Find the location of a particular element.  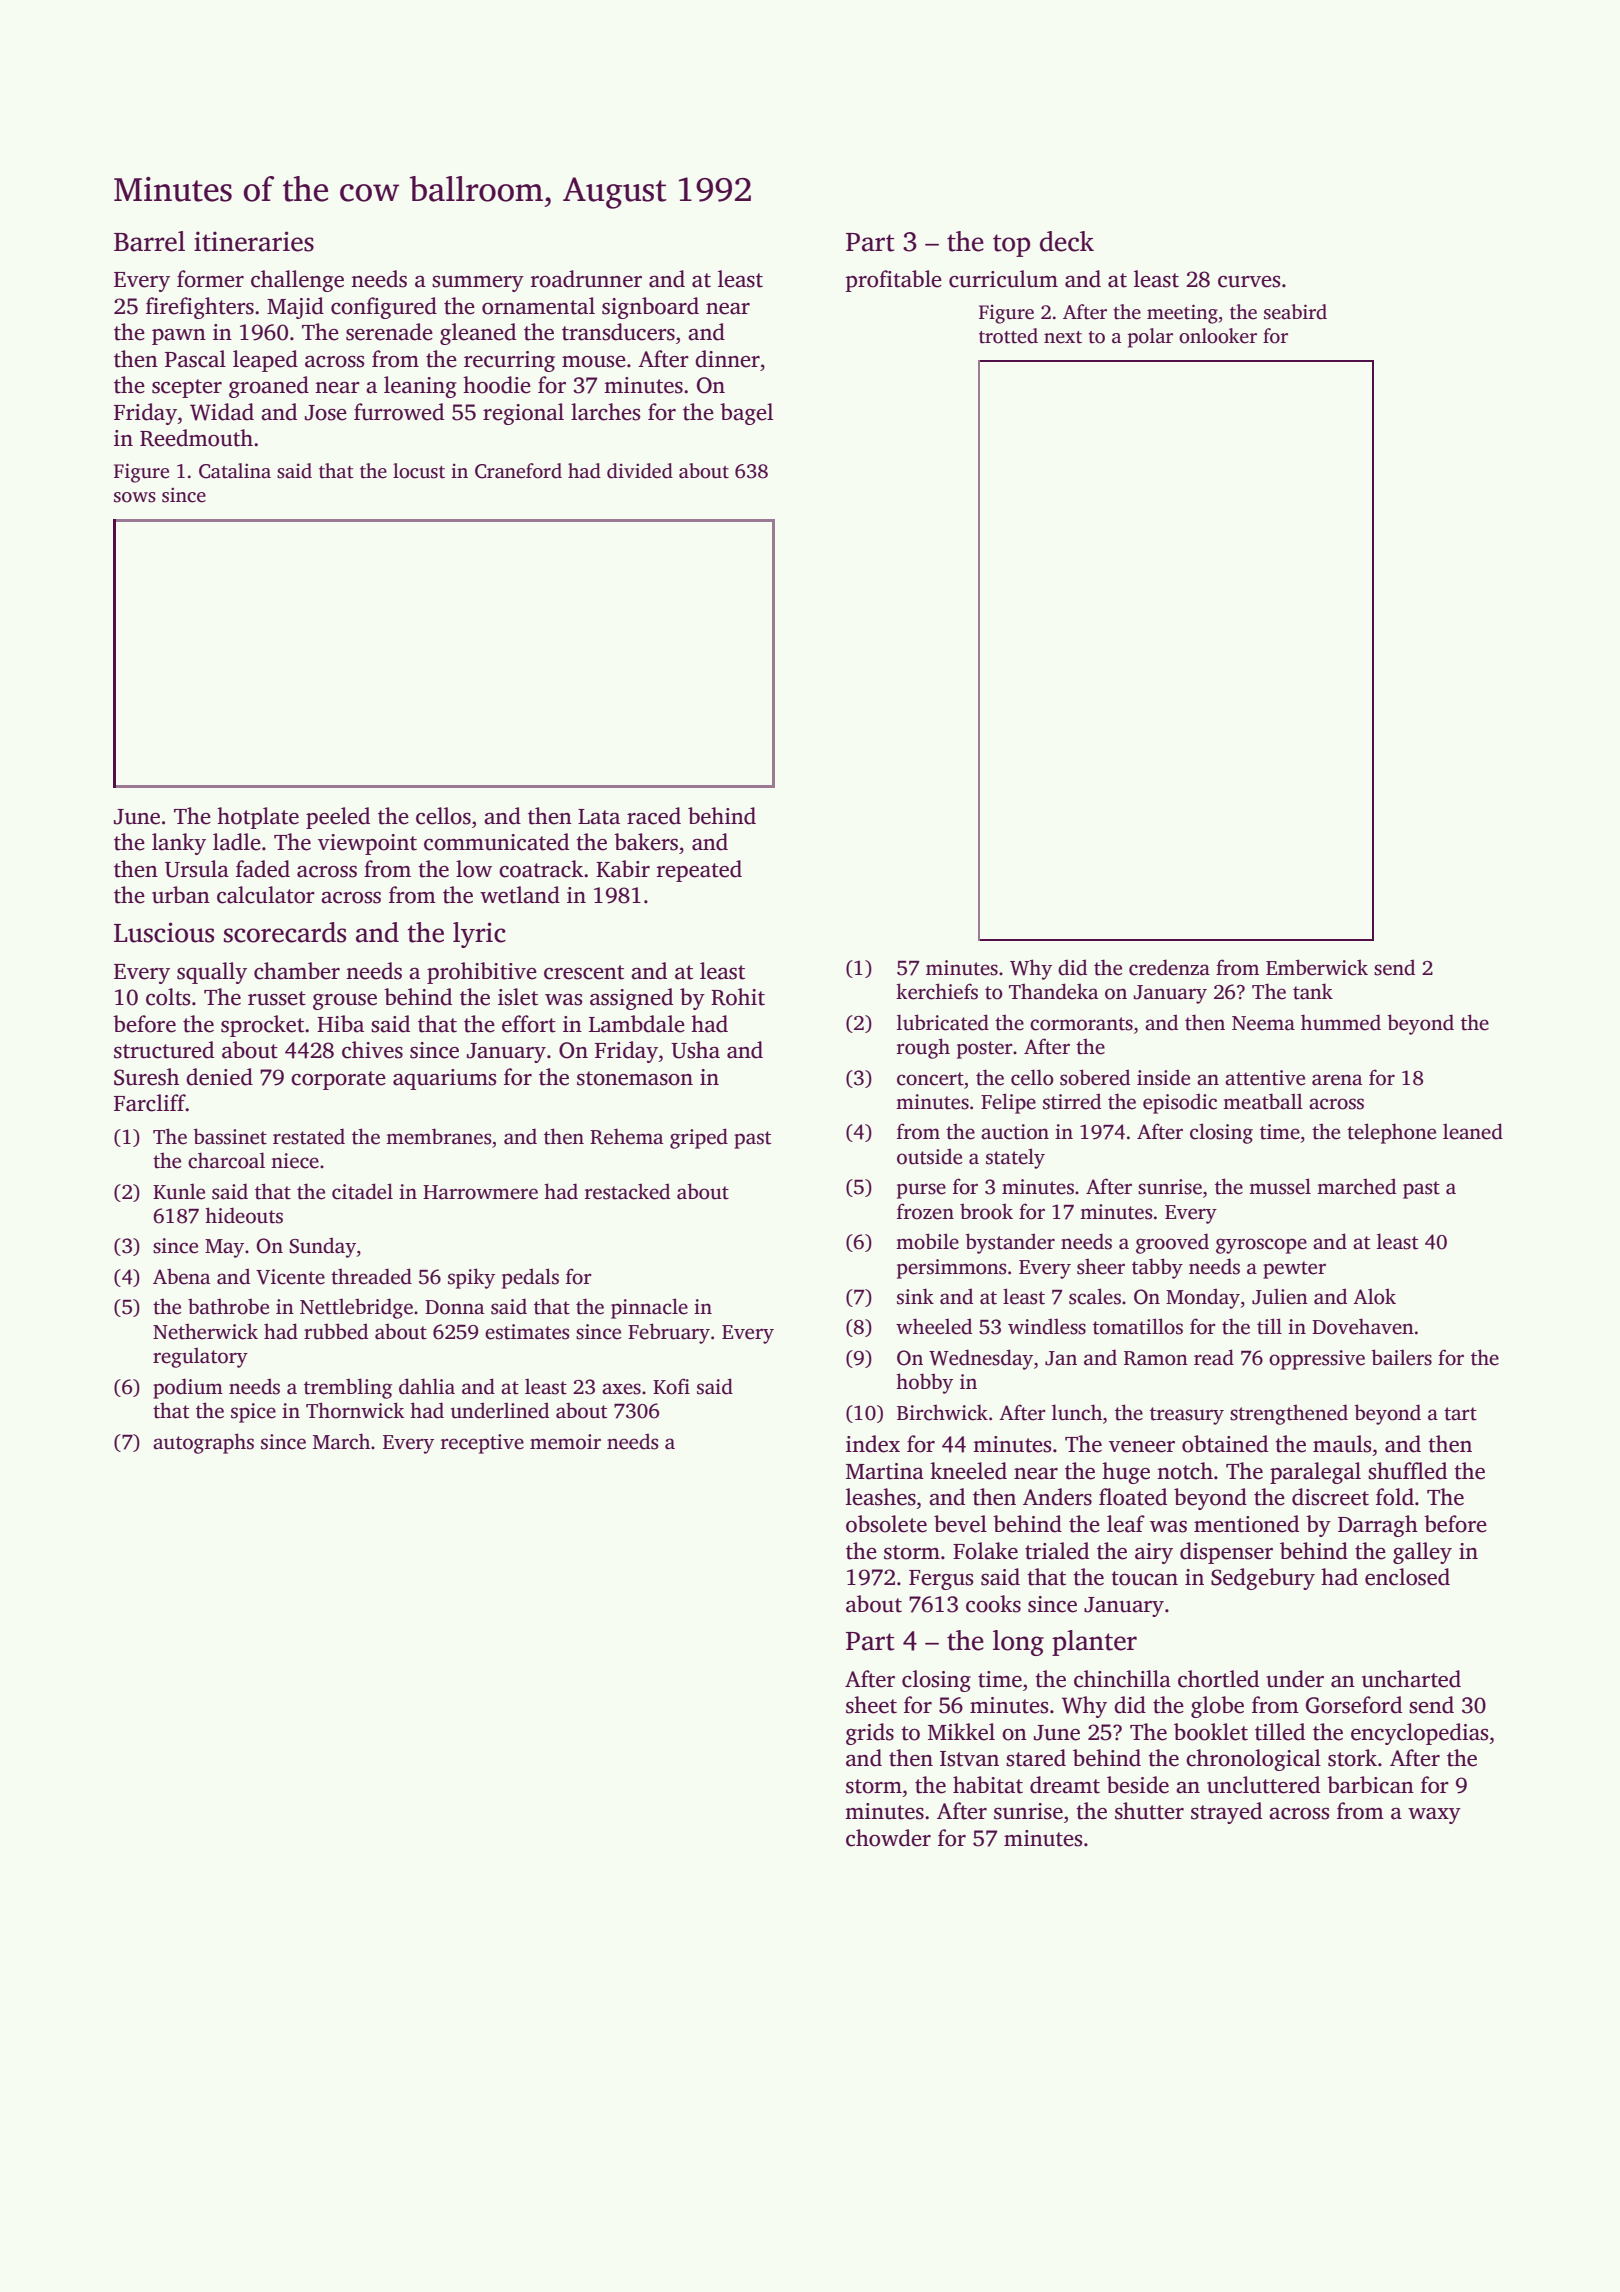

Harrowmere is located at coordinates (480, 1192).
